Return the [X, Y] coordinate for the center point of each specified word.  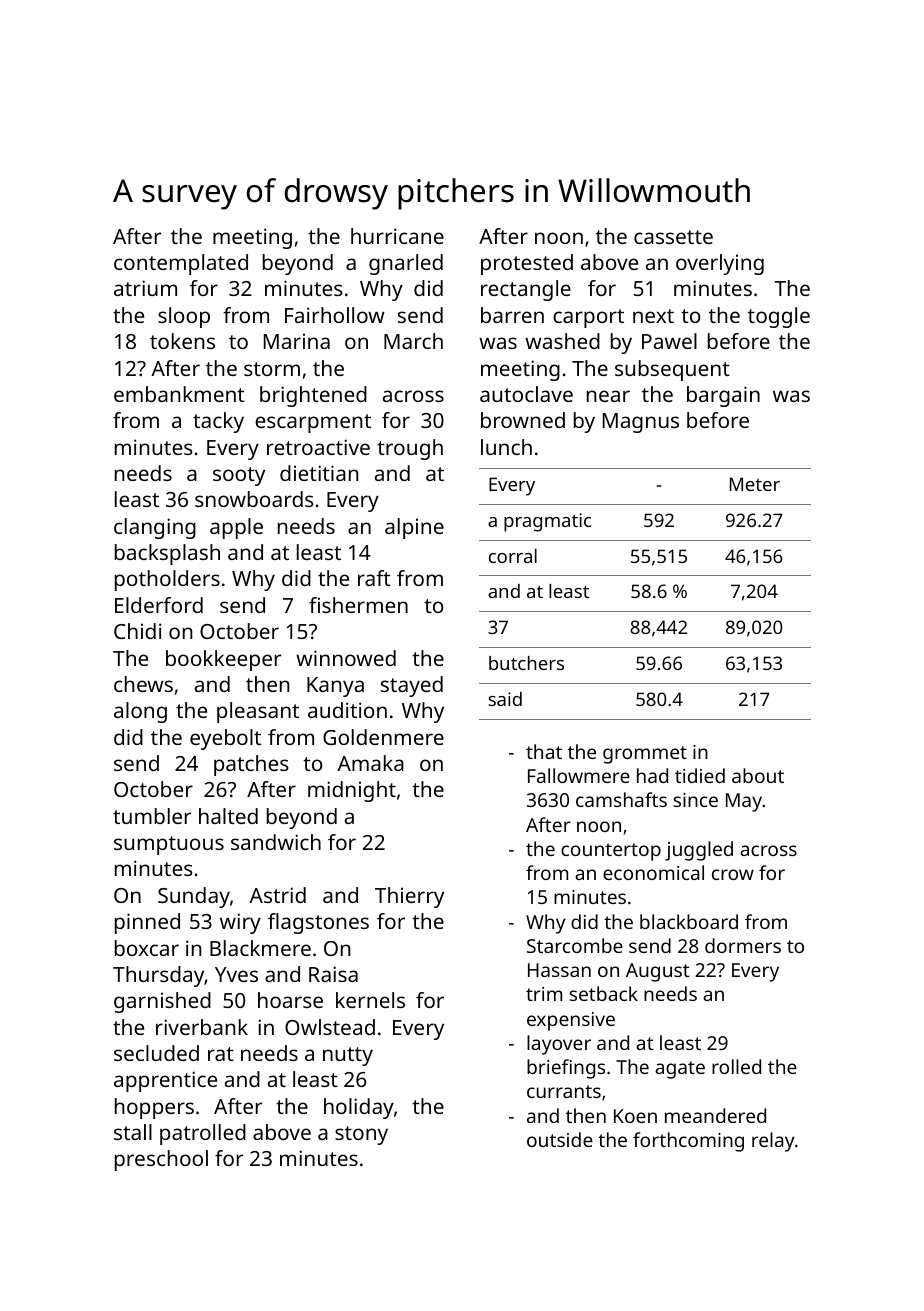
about [758, 775]
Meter [755, 484]
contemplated [181, 264]
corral [513, 556]
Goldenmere [383, 737]
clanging [155, 528]
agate [680, 1070]
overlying [720, 264]
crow [733, 874]
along [140, 712]
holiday [359, 1108]
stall [133, 1132]
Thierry [409, 897]
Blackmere [260, 948]
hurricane [397, 236]
